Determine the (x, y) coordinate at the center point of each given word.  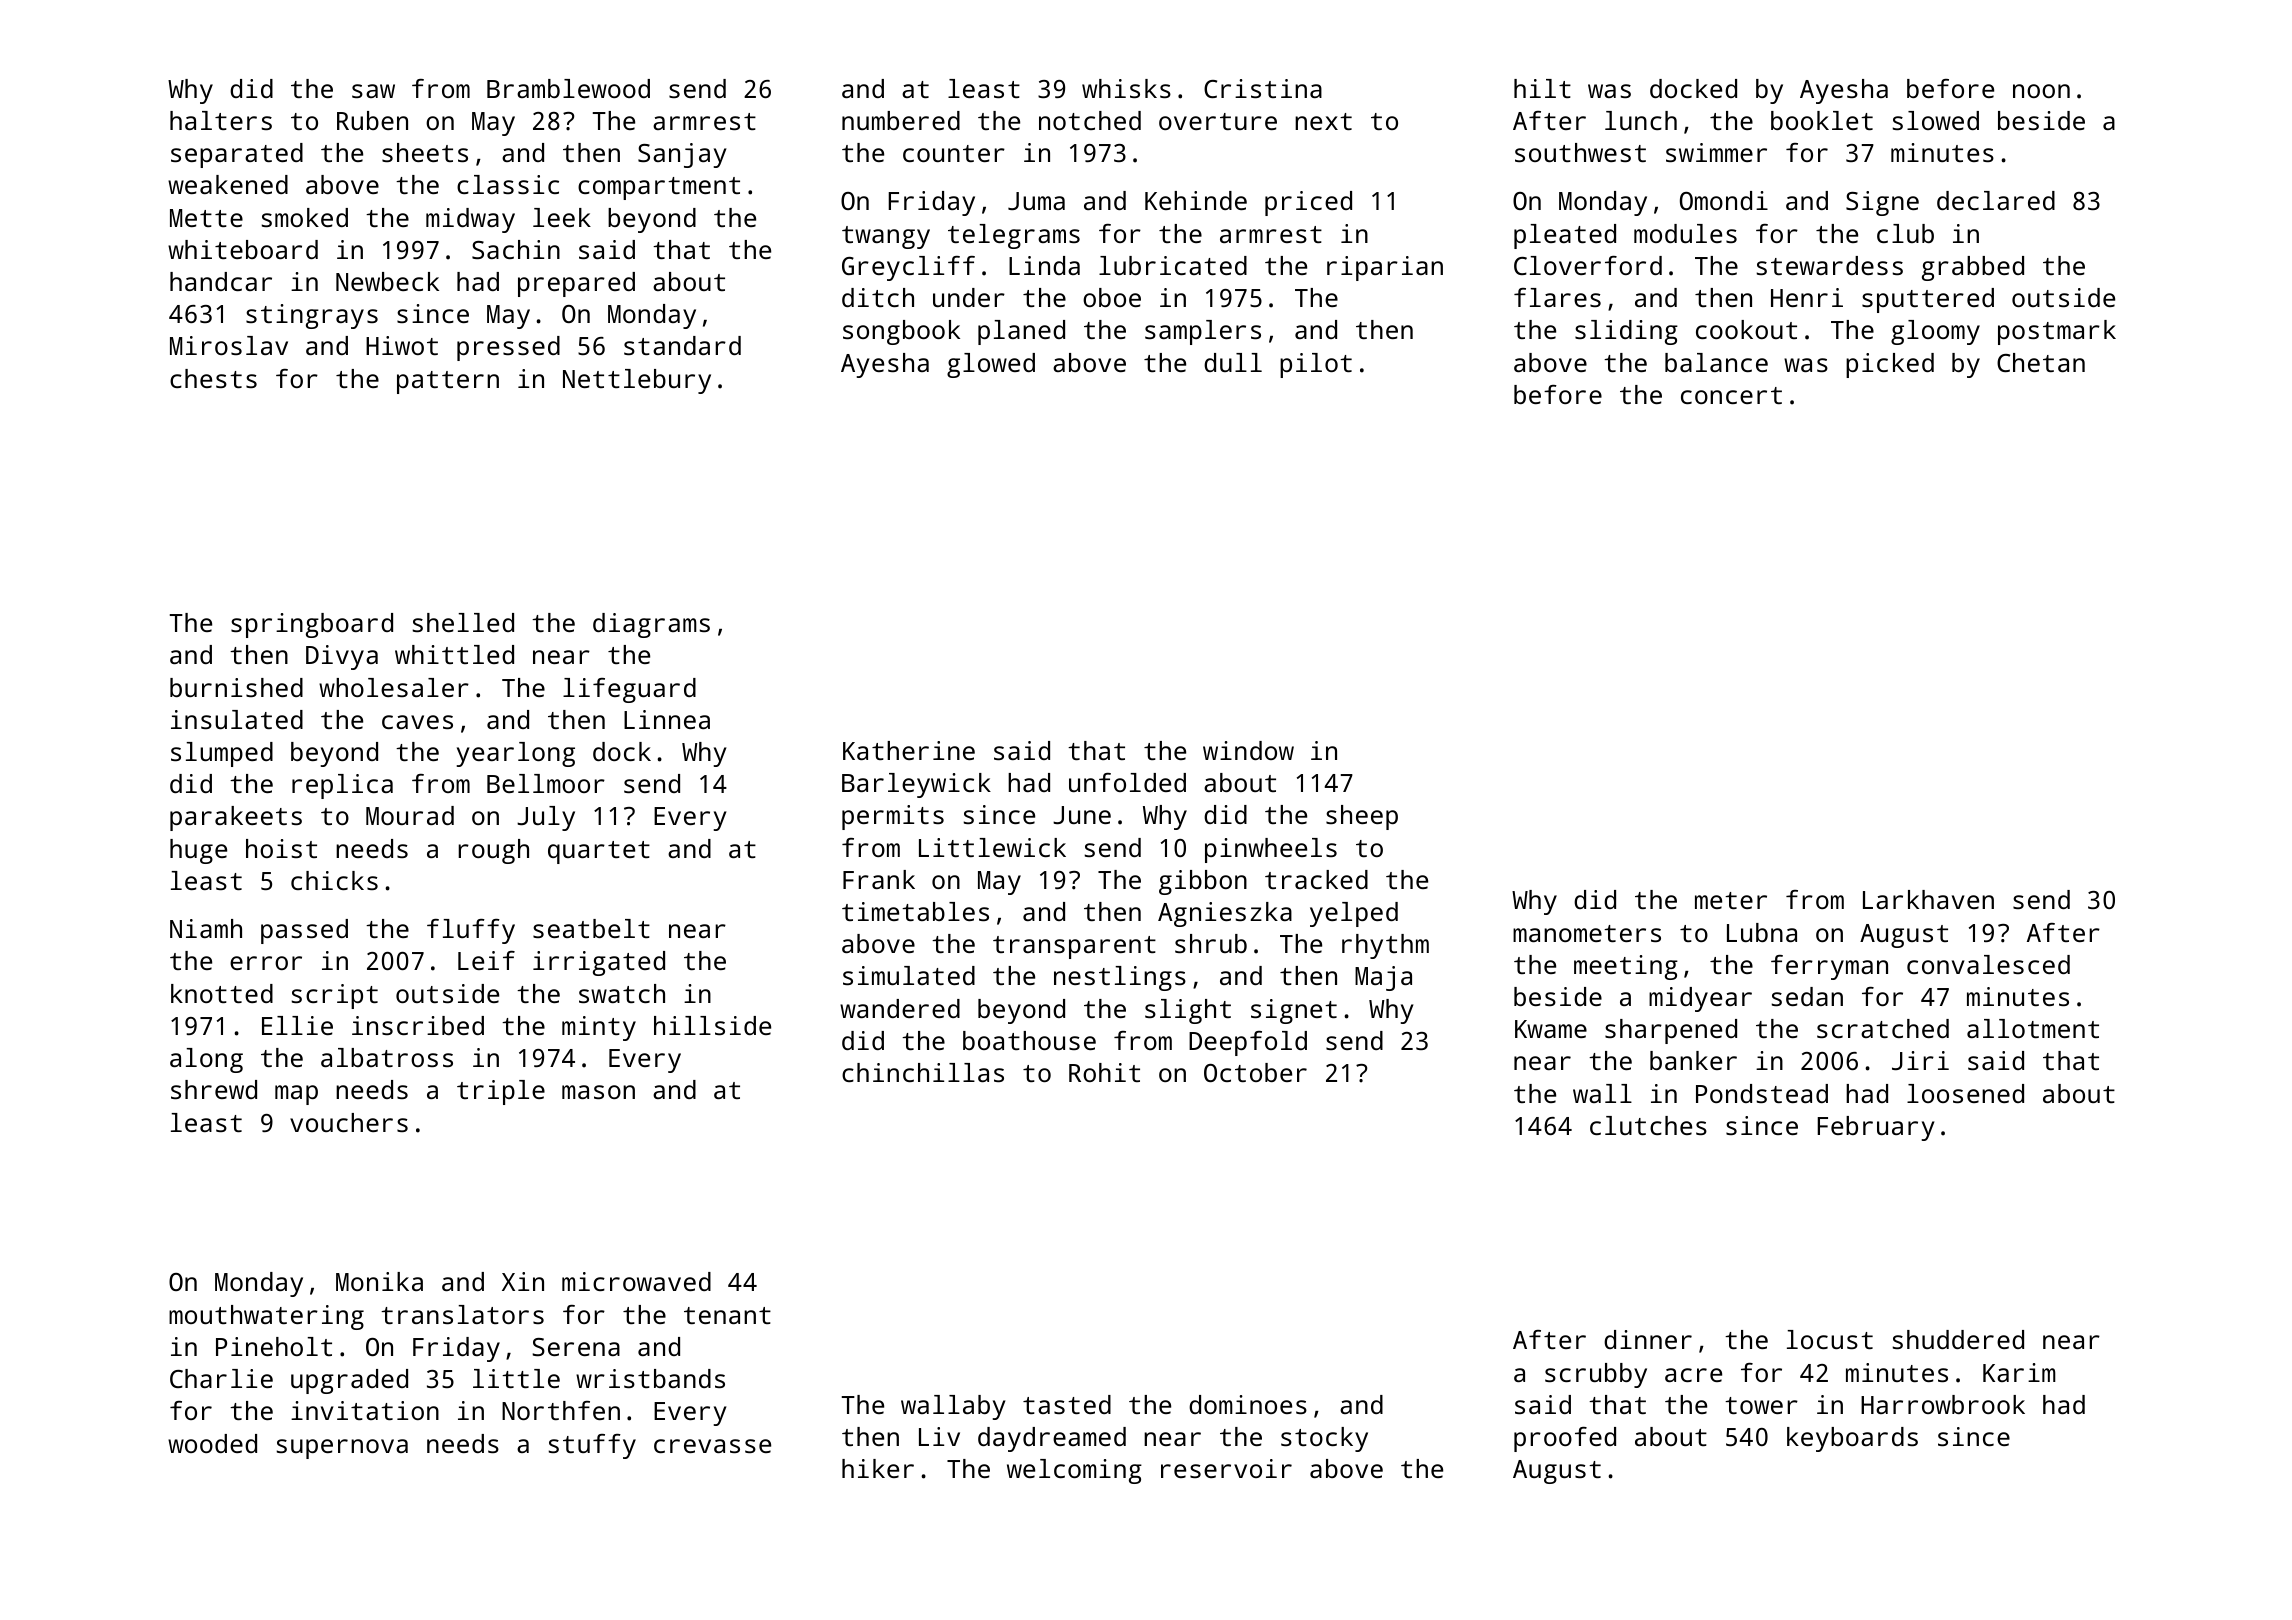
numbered (901, 120)
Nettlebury (637, 381)
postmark (2057, 332)
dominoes (1248, 1404)
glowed (991, 365)
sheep (1362, 817)
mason (598, 1092)
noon (2041, 91)
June (1082, 815)
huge (198, 851)
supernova (342, 1449)
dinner (1648, 1339)
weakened (228, 184)
